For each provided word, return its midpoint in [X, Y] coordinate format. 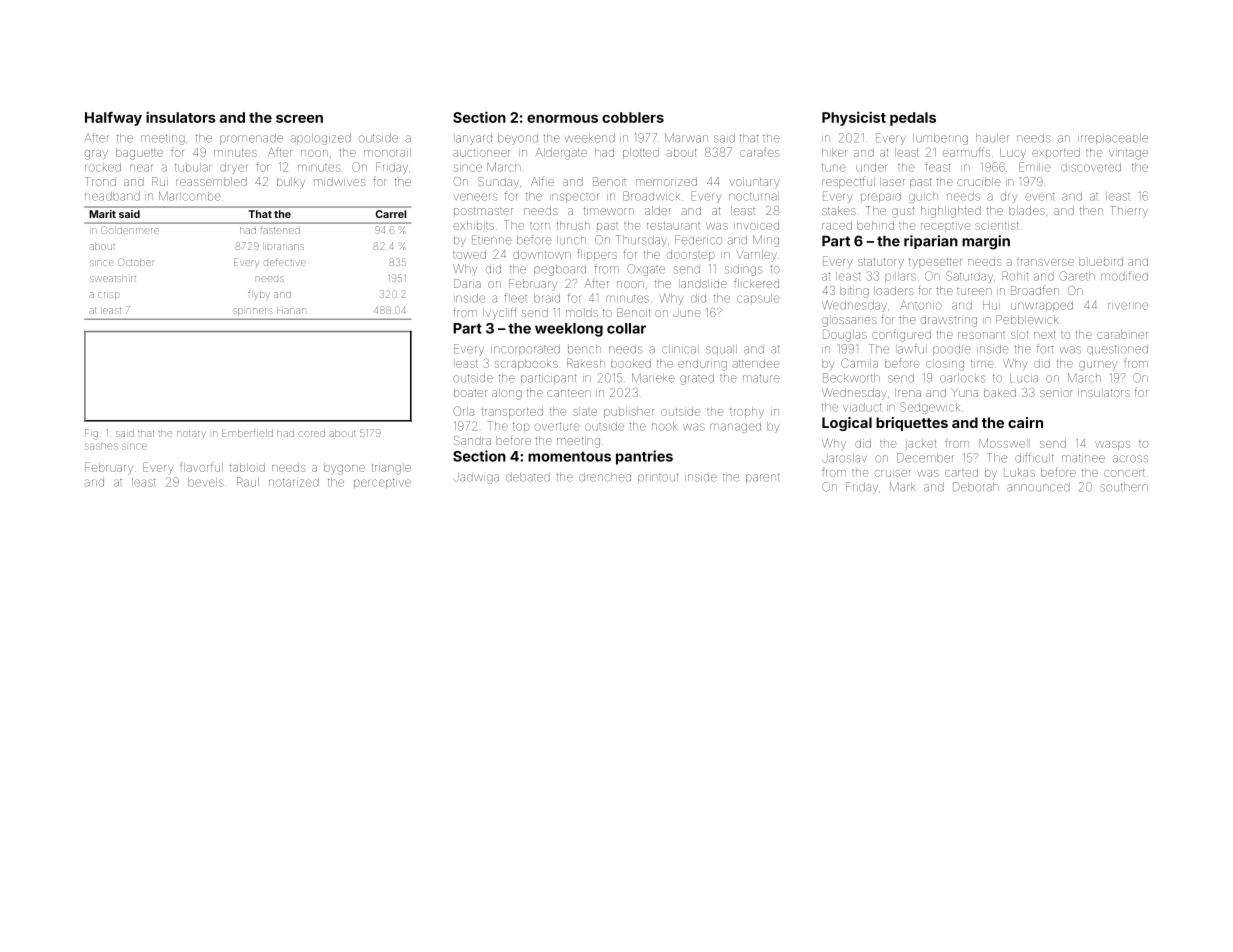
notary [191, 434]
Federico [698, 240]
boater [470, 393]
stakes [839, 210]
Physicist [854, 118]
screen [299, 119]
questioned [1117, 350]
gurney [1098, 366]
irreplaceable [1113, 139]
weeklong [569, 330]
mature [761, 378]
